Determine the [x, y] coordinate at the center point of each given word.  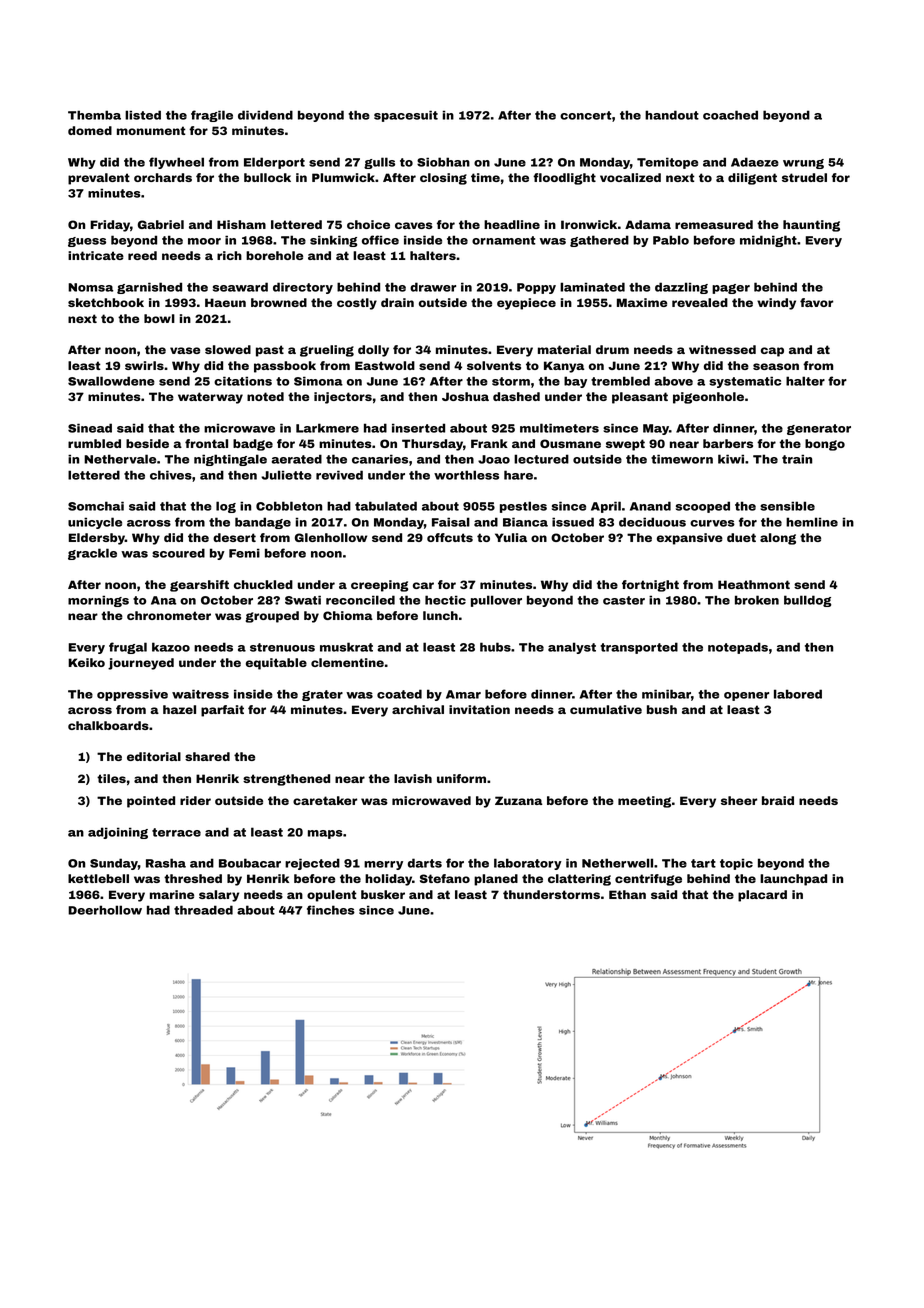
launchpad [793, 880]
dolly [373, 351]
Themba [94, 115]
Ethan [627, 894]
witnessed [722, 349]
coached [730, 115]
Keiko [86, 662]
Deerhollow [105, 910]
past [270, 351]
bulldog [807, 601]
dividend [265, 115]
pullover [496, 601]
